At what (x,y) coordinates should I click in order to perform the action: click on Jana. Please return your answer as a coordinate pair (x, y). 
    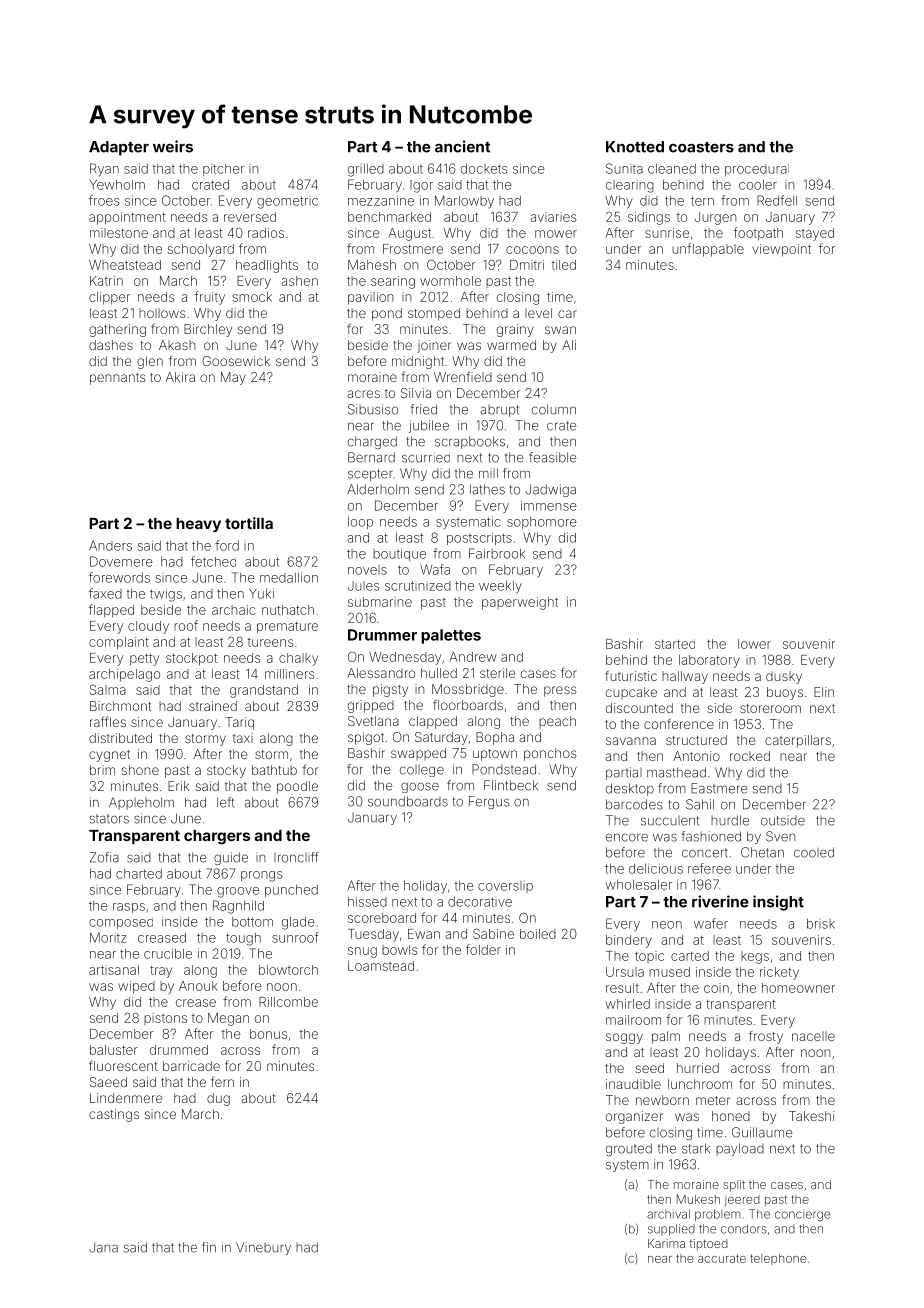
    Looking at the image, I should click on (103, 1247).
